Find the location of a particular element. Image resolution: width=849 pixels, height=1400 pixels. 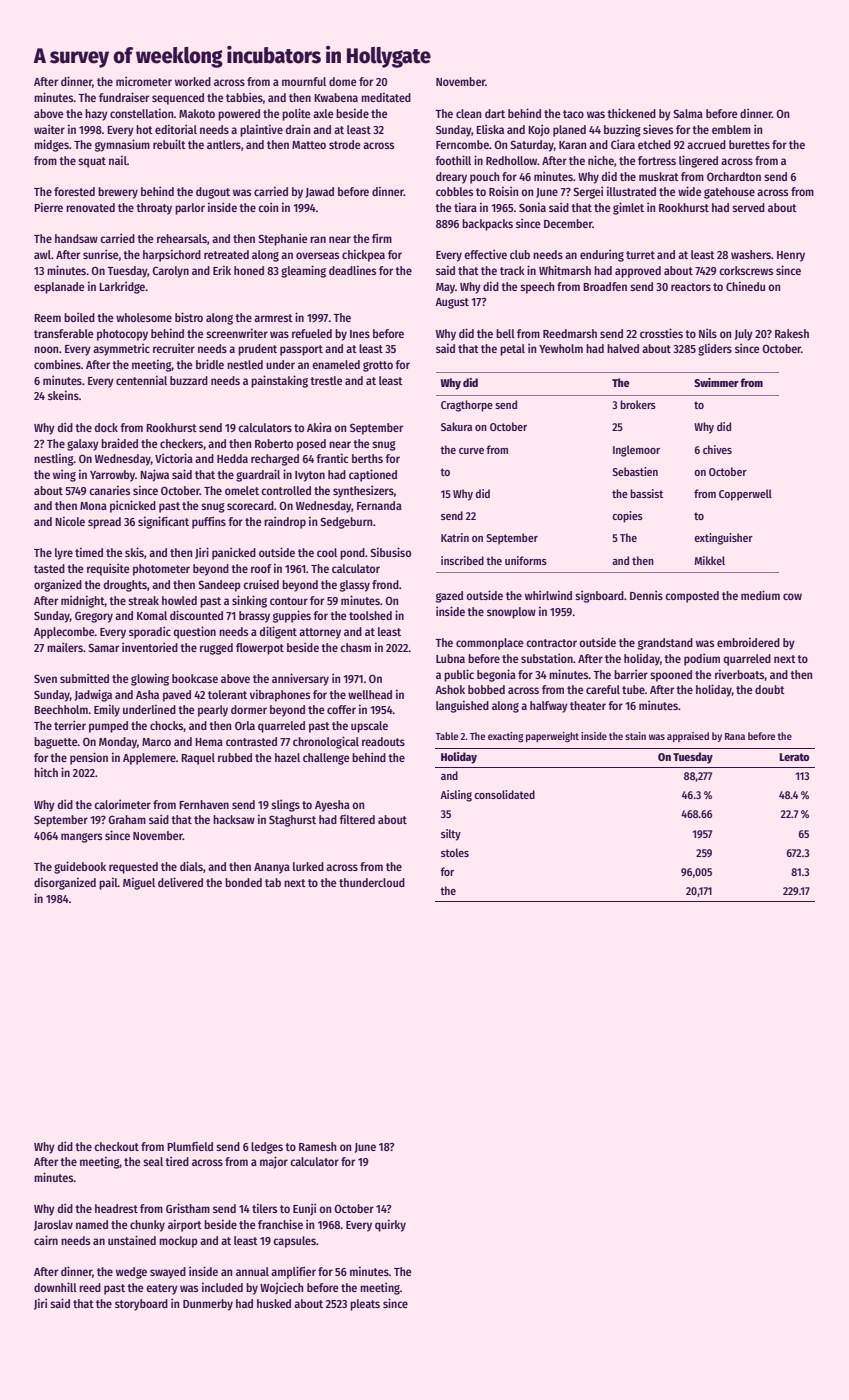

hacksaw is located at coordinates (234, 819).
